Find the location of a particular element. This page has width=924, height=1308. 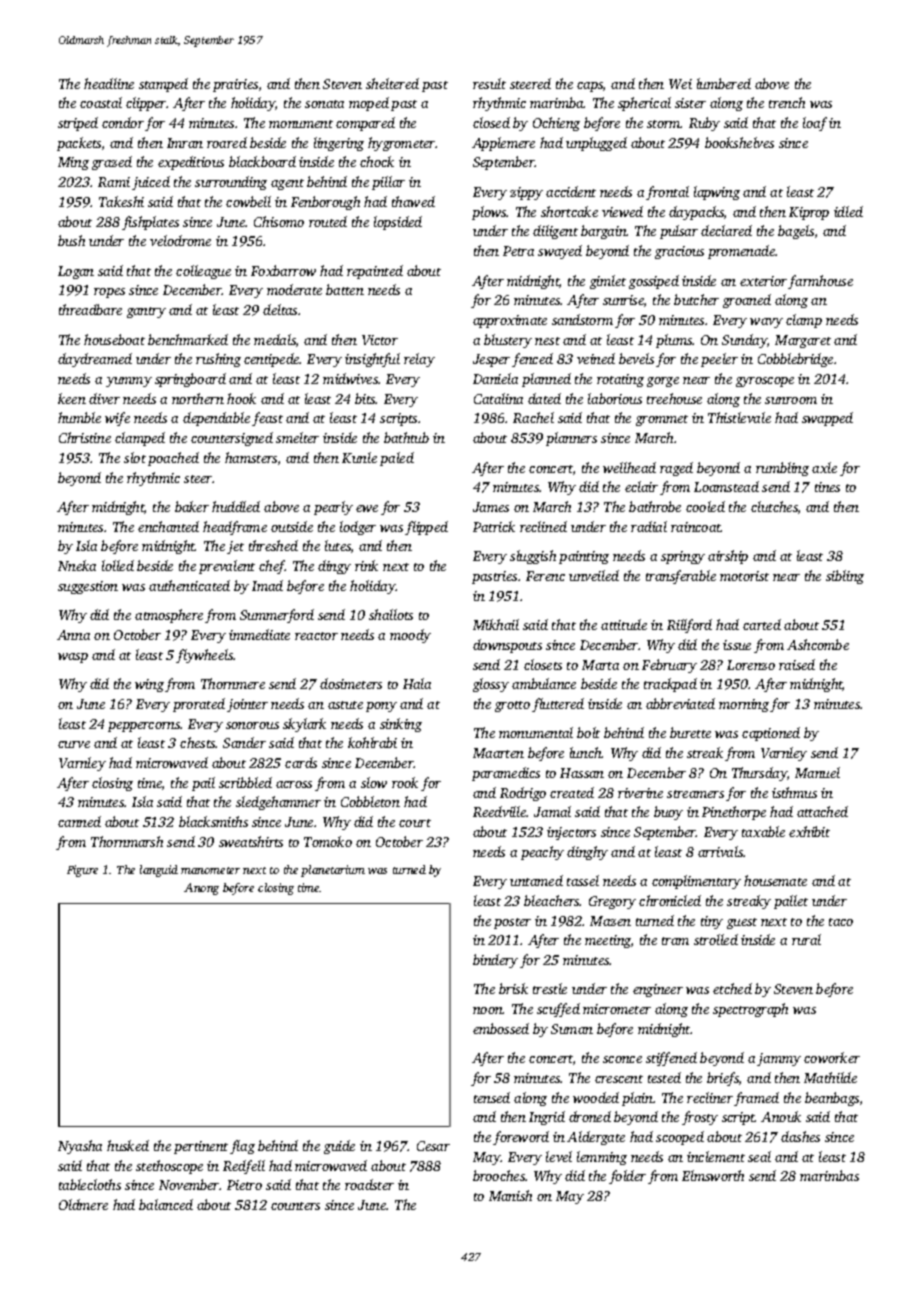

roadster is located at coordinates (369, 1184).
